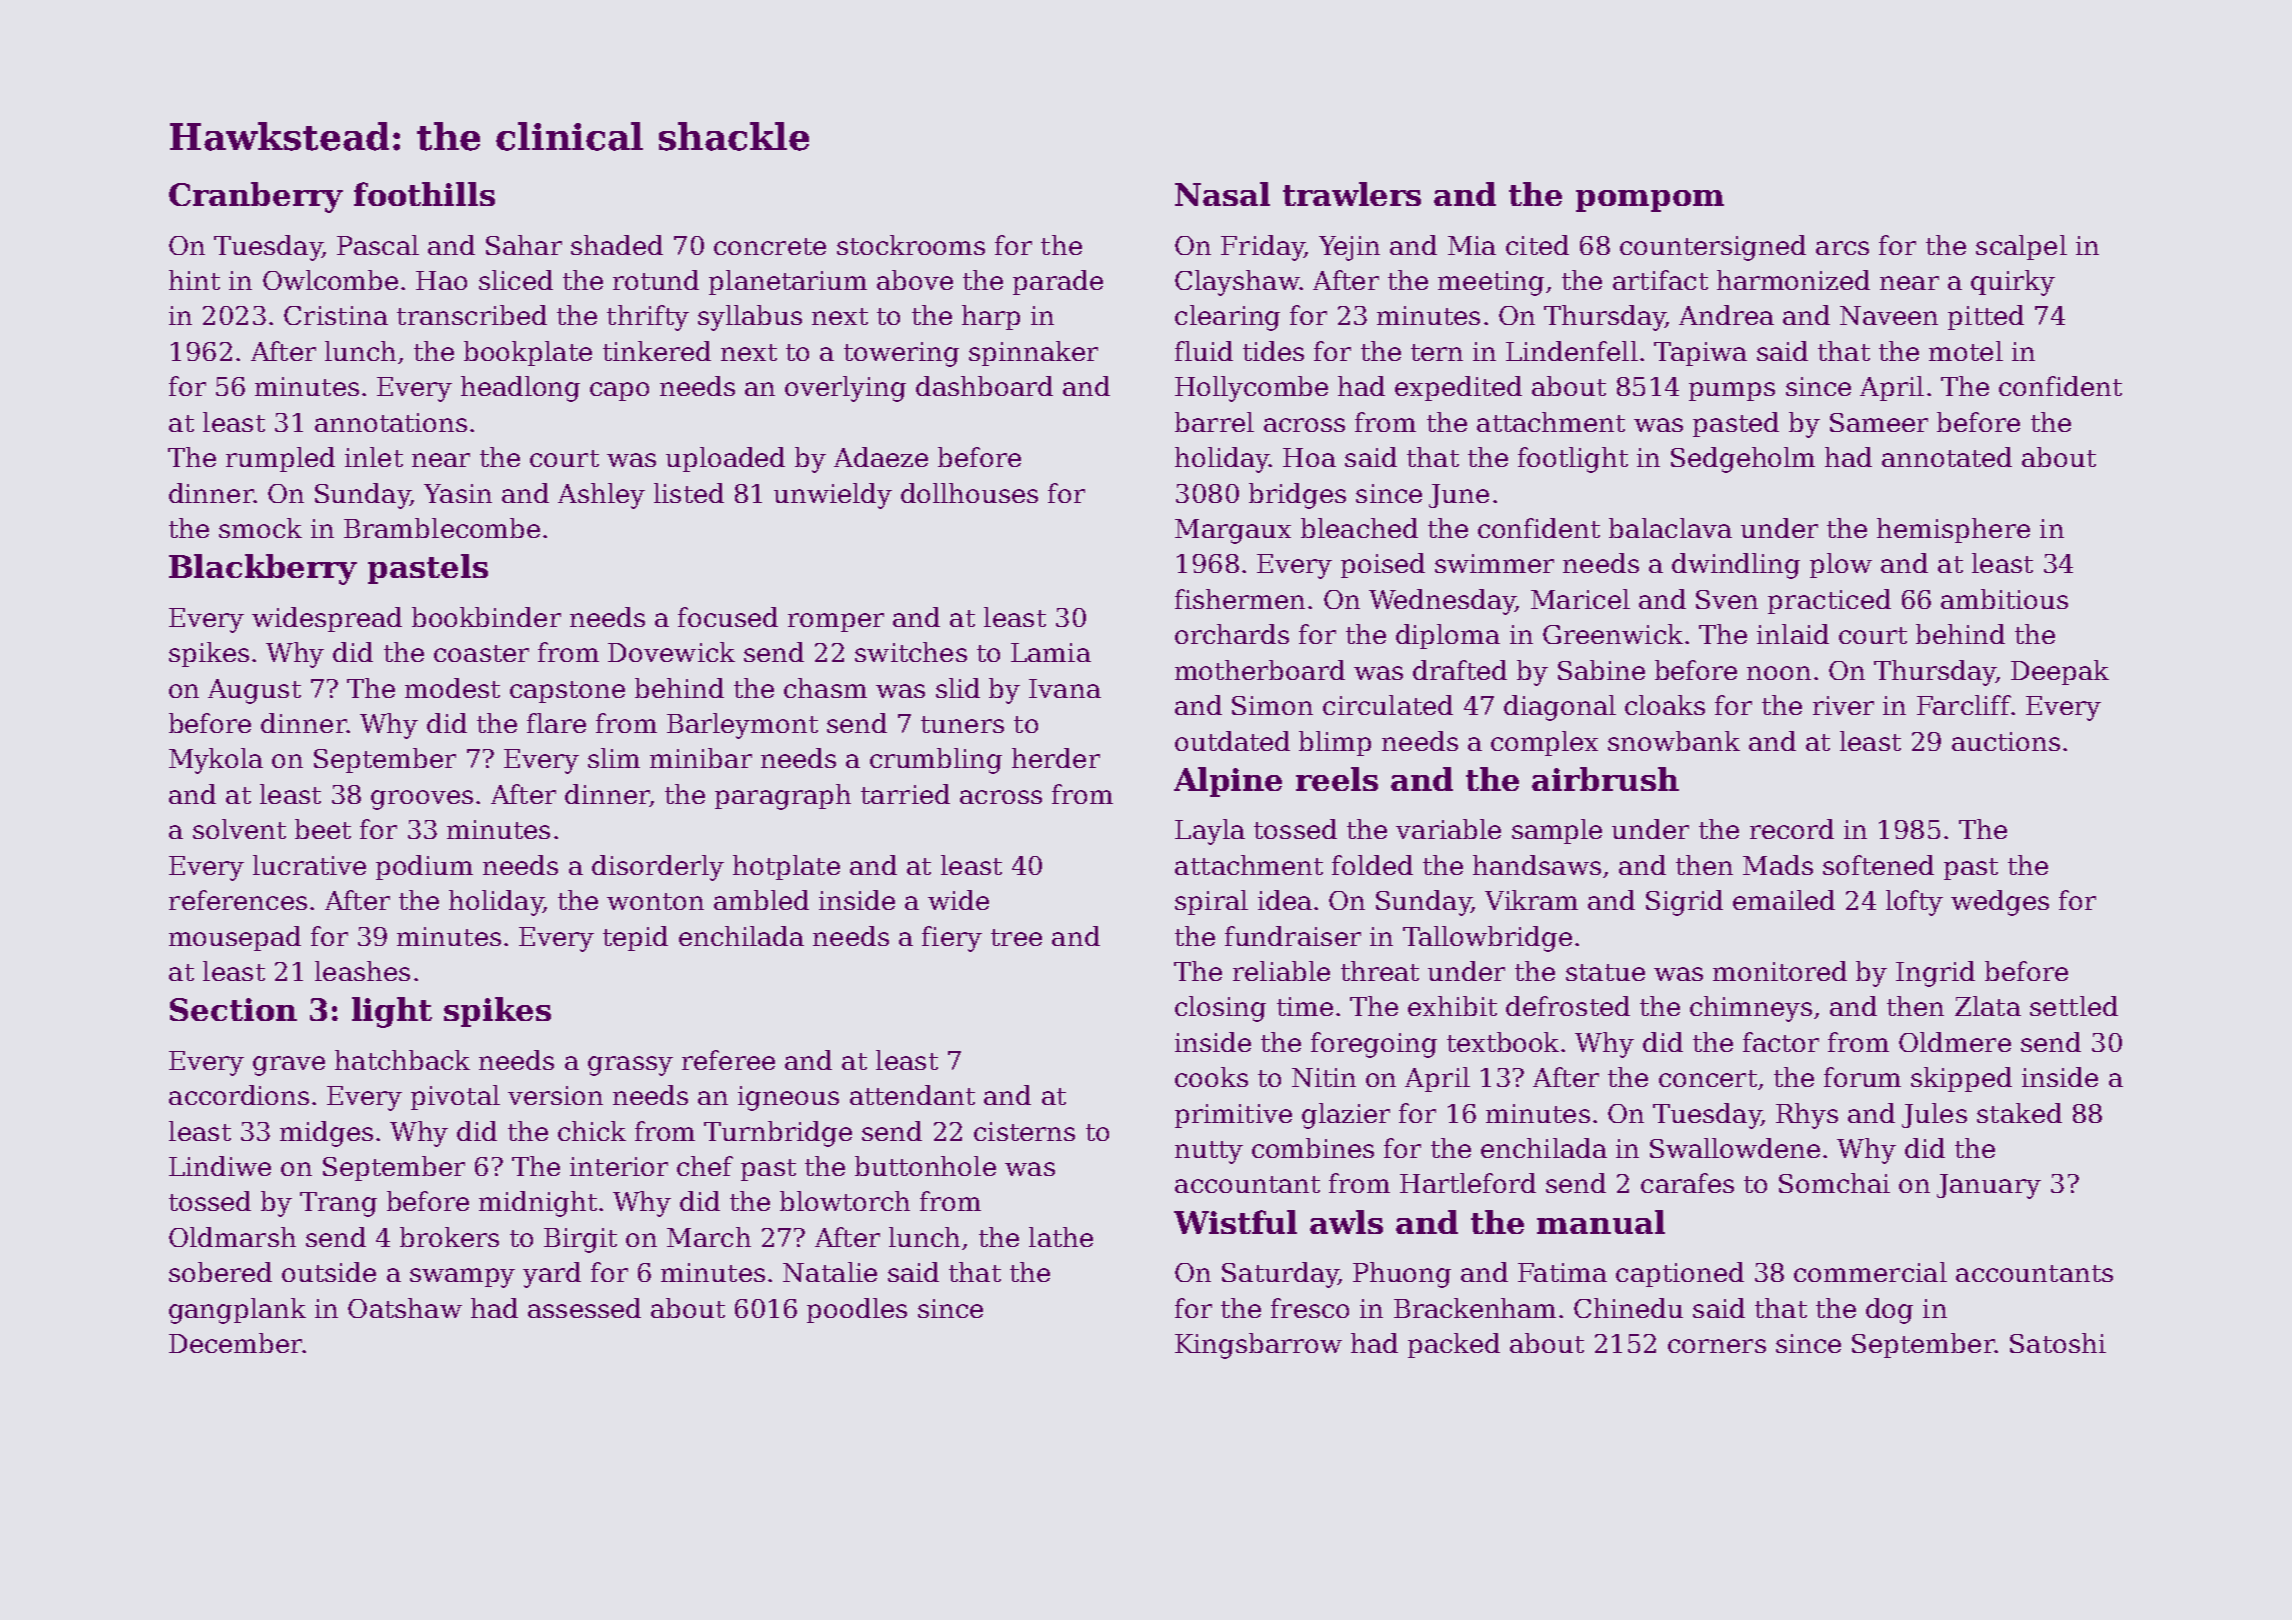  What do you see at coordinates (236, 1343) in the screenshot?
I see `December` at bounding box center [236, 1343].
